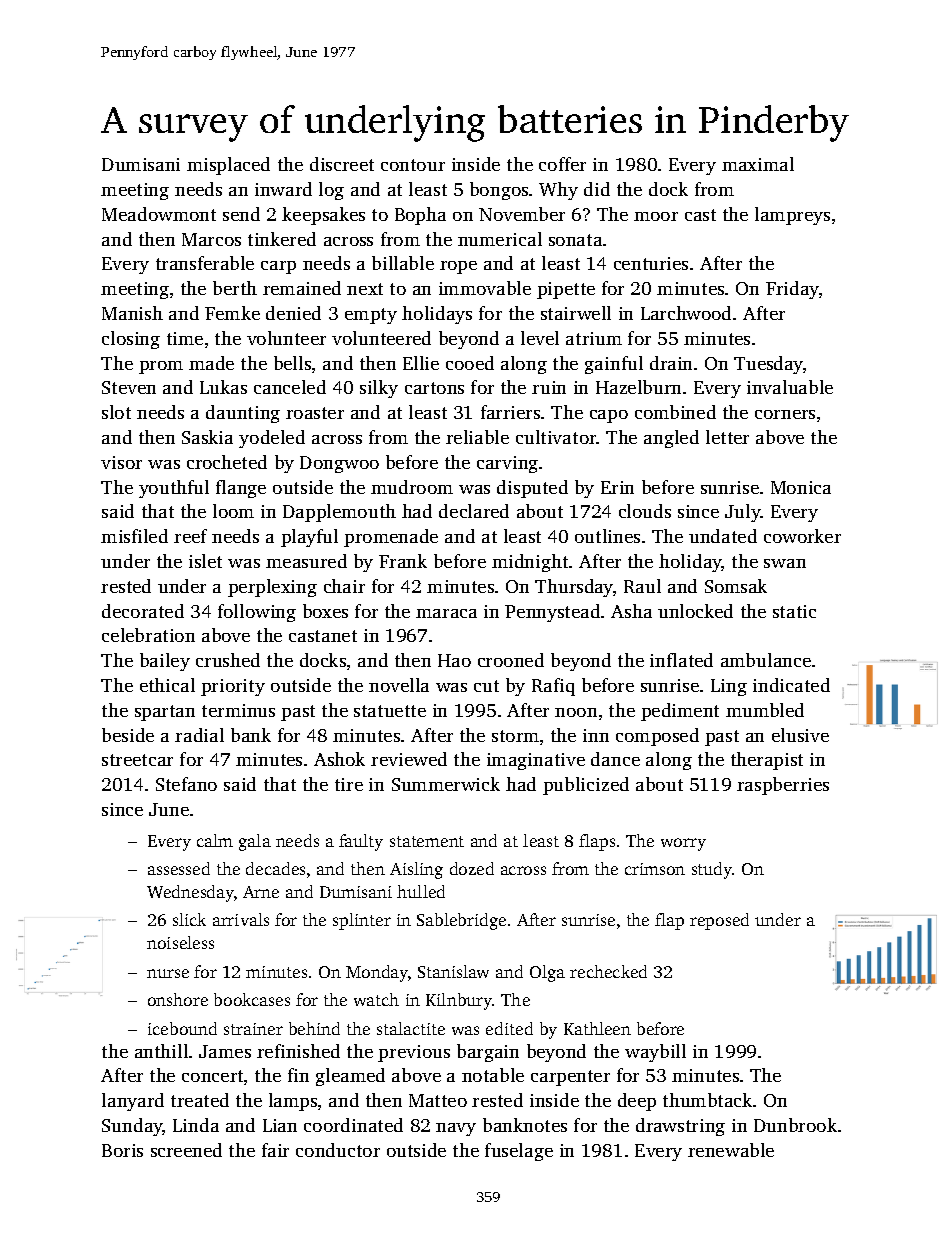  Describe the element at coordinates (758, 164) in the screenshot. I see `maximal` at that location.
